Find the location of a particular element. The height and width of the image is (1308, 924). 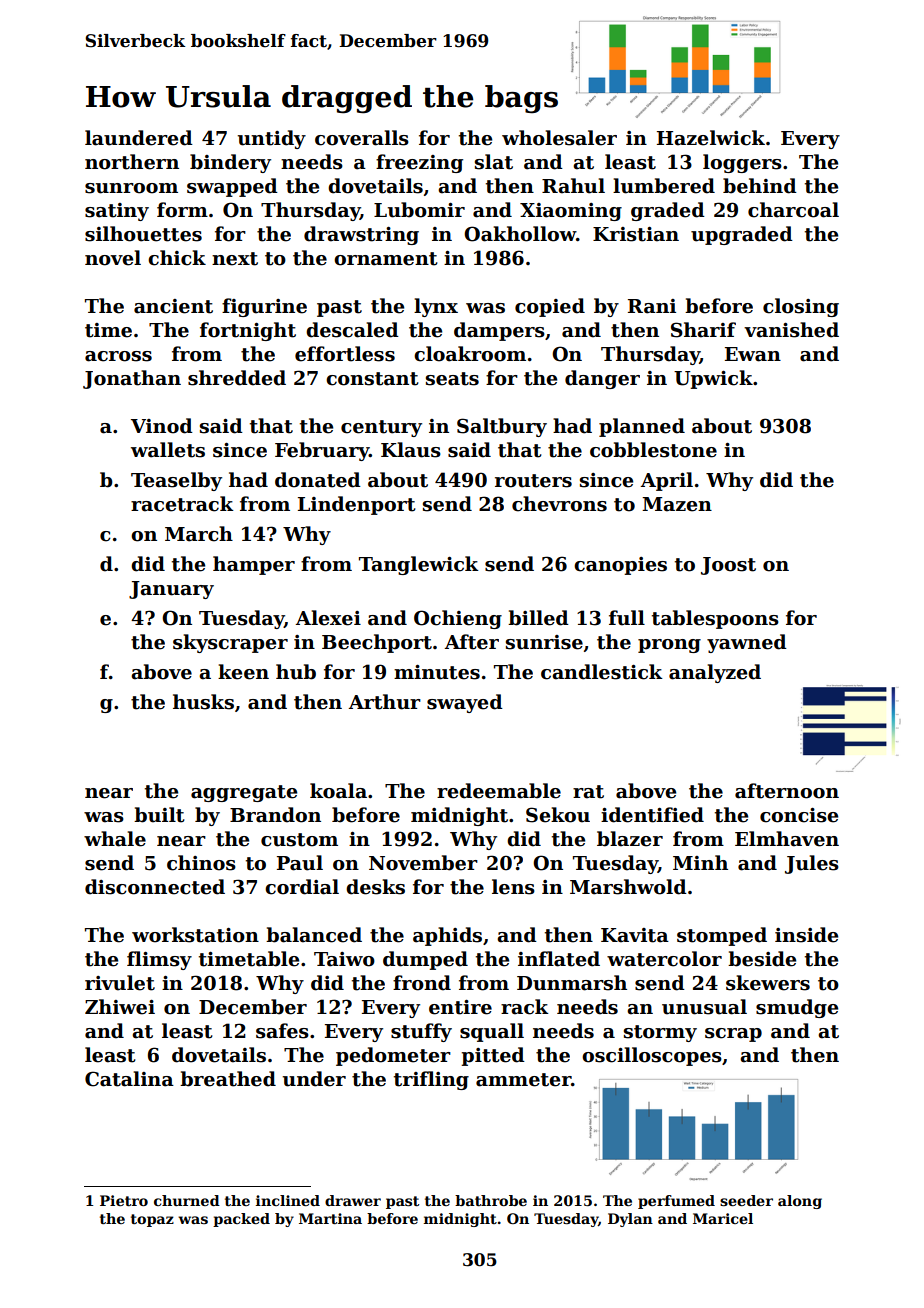

Catalina is located at coordinates (129, 1079).
